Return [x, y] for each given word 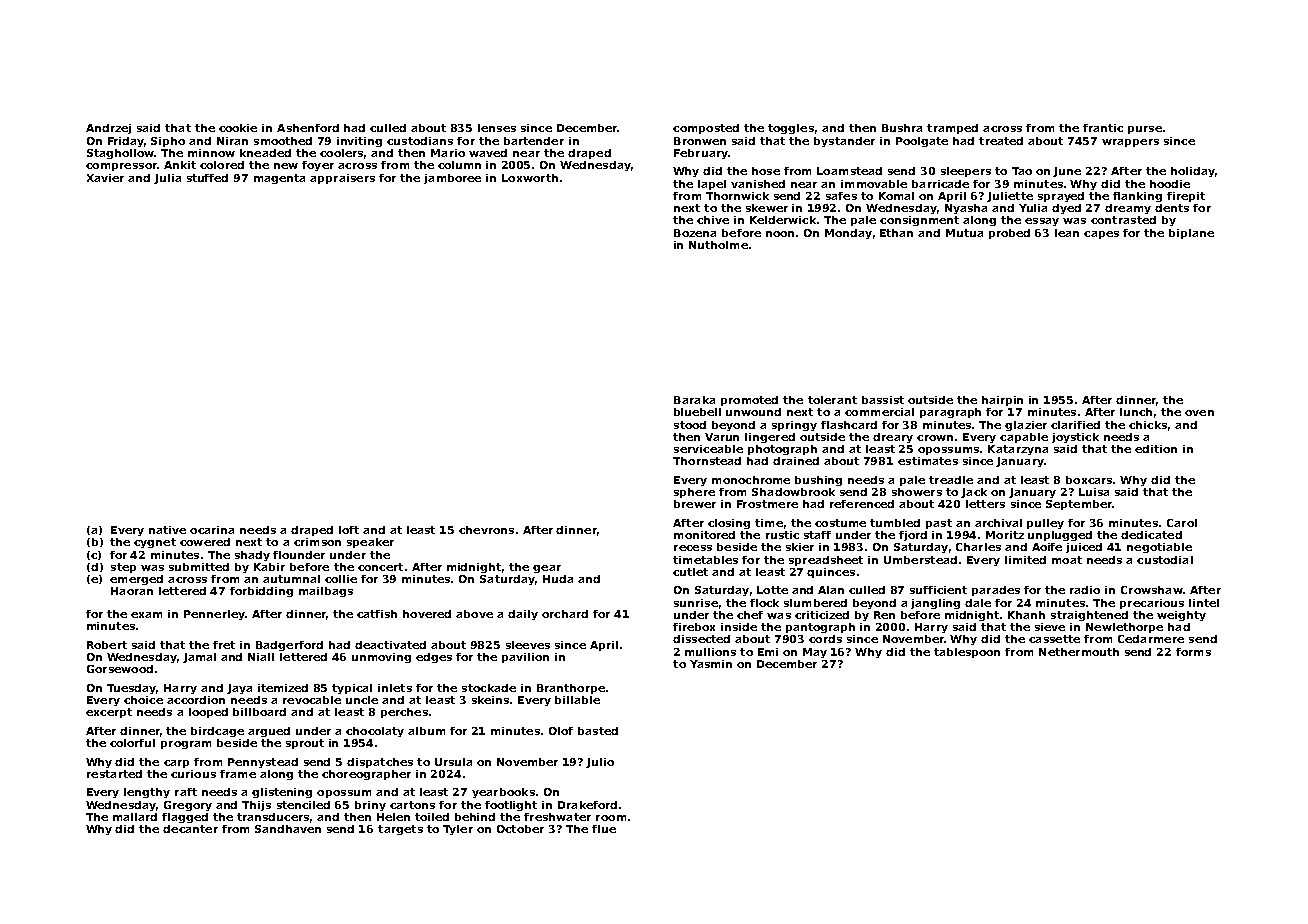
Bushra [902, 128]
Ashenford [308, 128]
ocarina [212, 530]
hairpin [1002, 401]
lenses [497, 128]
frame [238, 774]
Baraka [694, 400]
